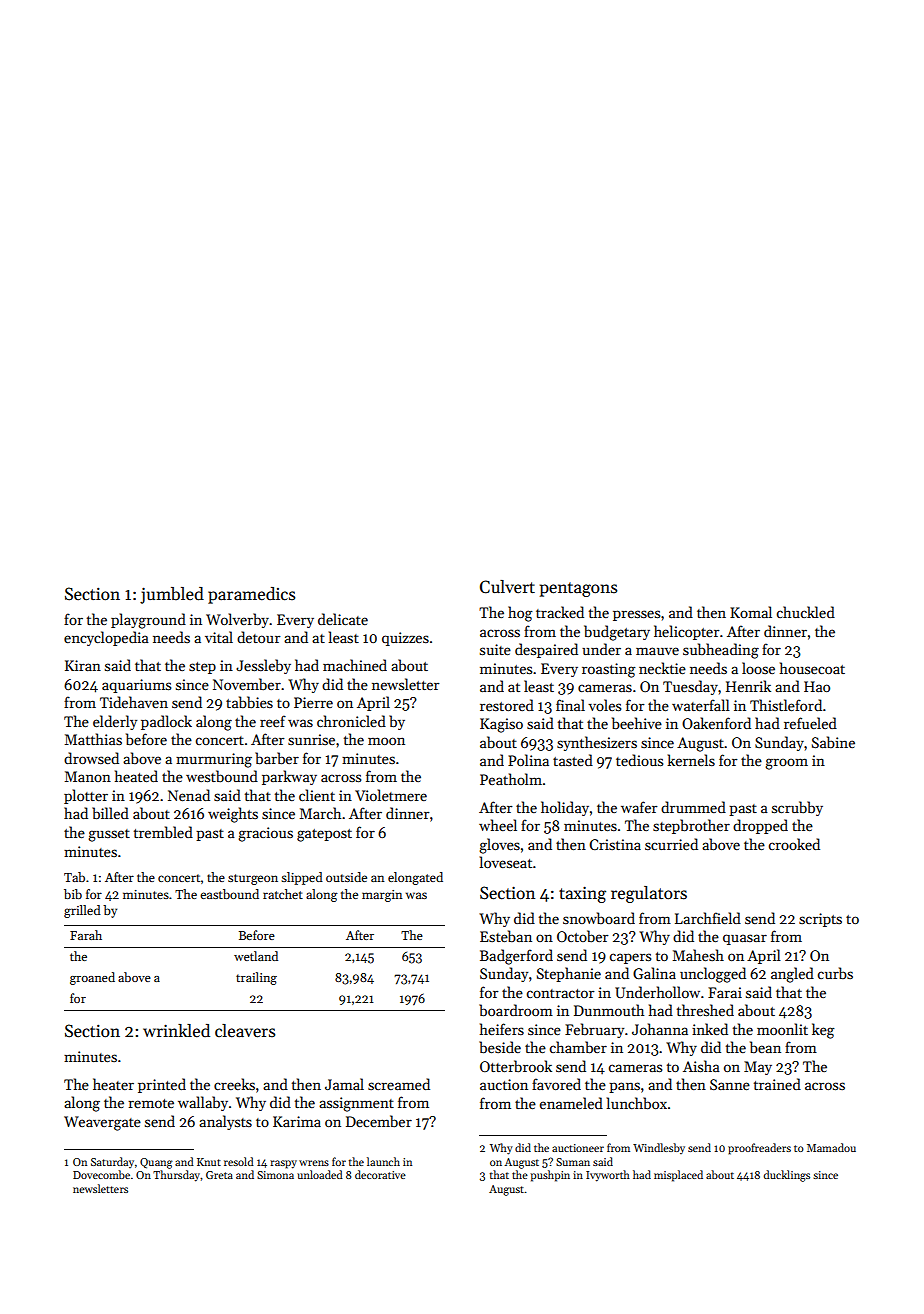 The width and height of the screenshot is (924, 1314). Describe the element at coordinates (110, 813) in the screenshot. I see `billed` at that location.
